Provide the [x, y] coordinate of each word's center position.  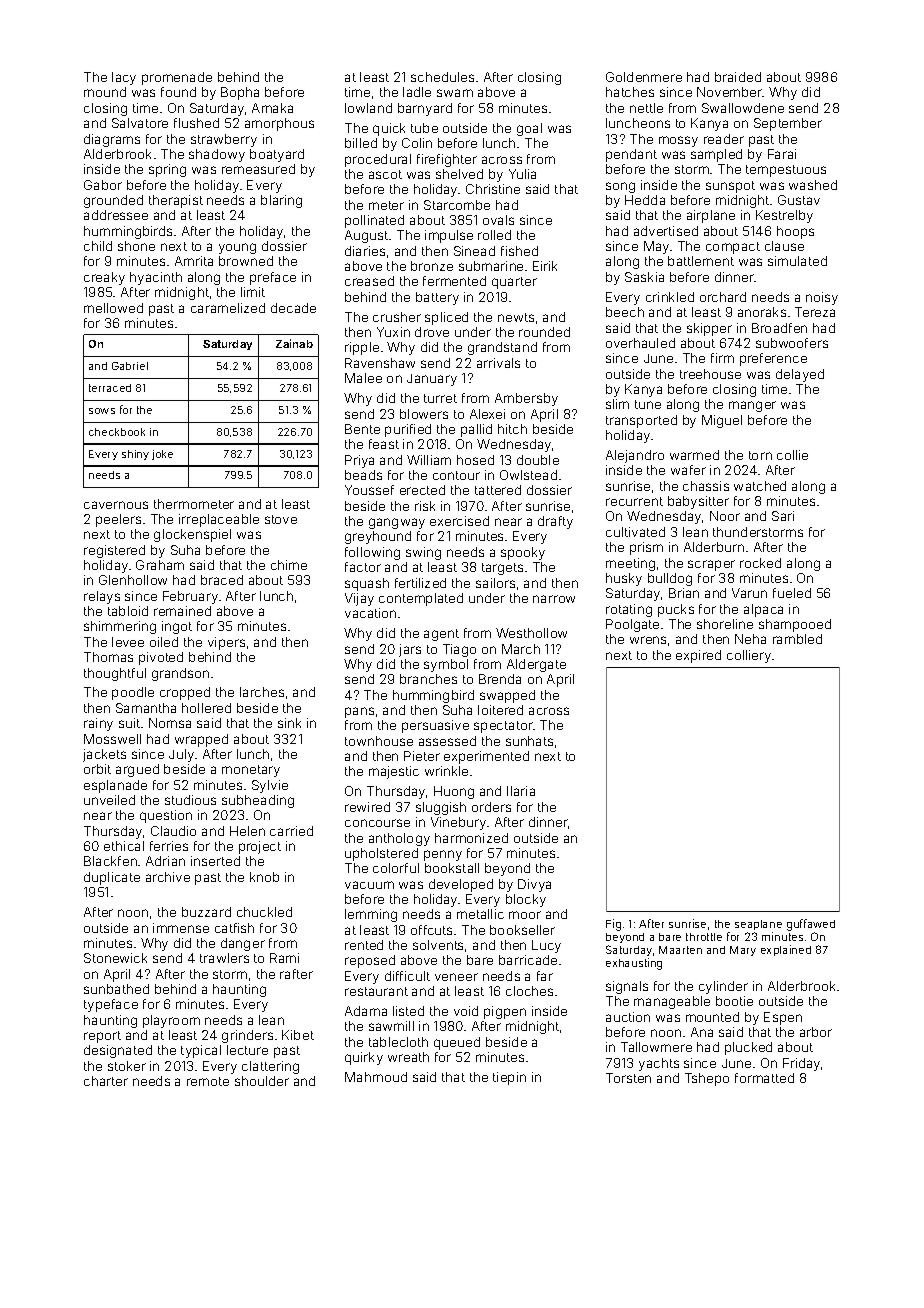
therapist [176, 201]
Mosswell [112, 739]
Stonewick [115, 958]
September [788, 124]
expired [698, 656]
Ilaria [521, 791]
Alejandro [635, 456]
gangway [397, 523]
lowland [368, 108]
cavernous [116, 505]
